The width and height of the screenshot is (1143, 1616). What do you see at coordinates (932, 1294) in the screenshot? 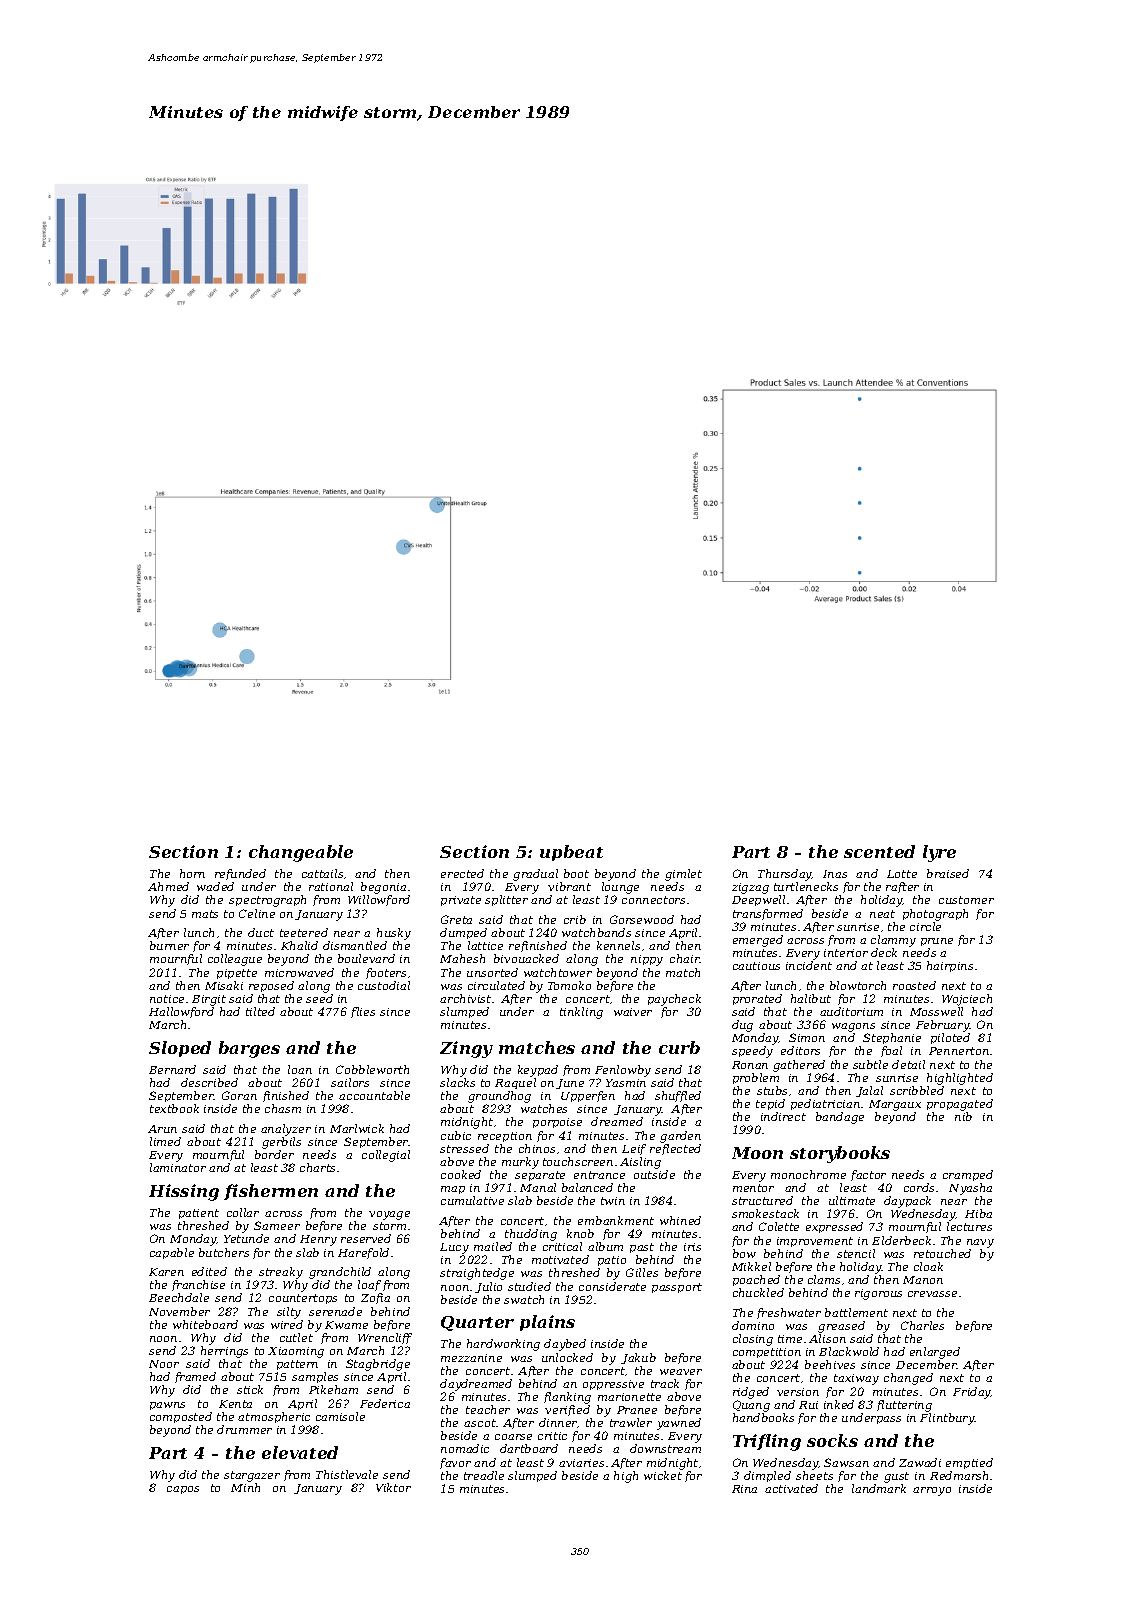
I see `crevasse` at bounding box center [932, 1294].
